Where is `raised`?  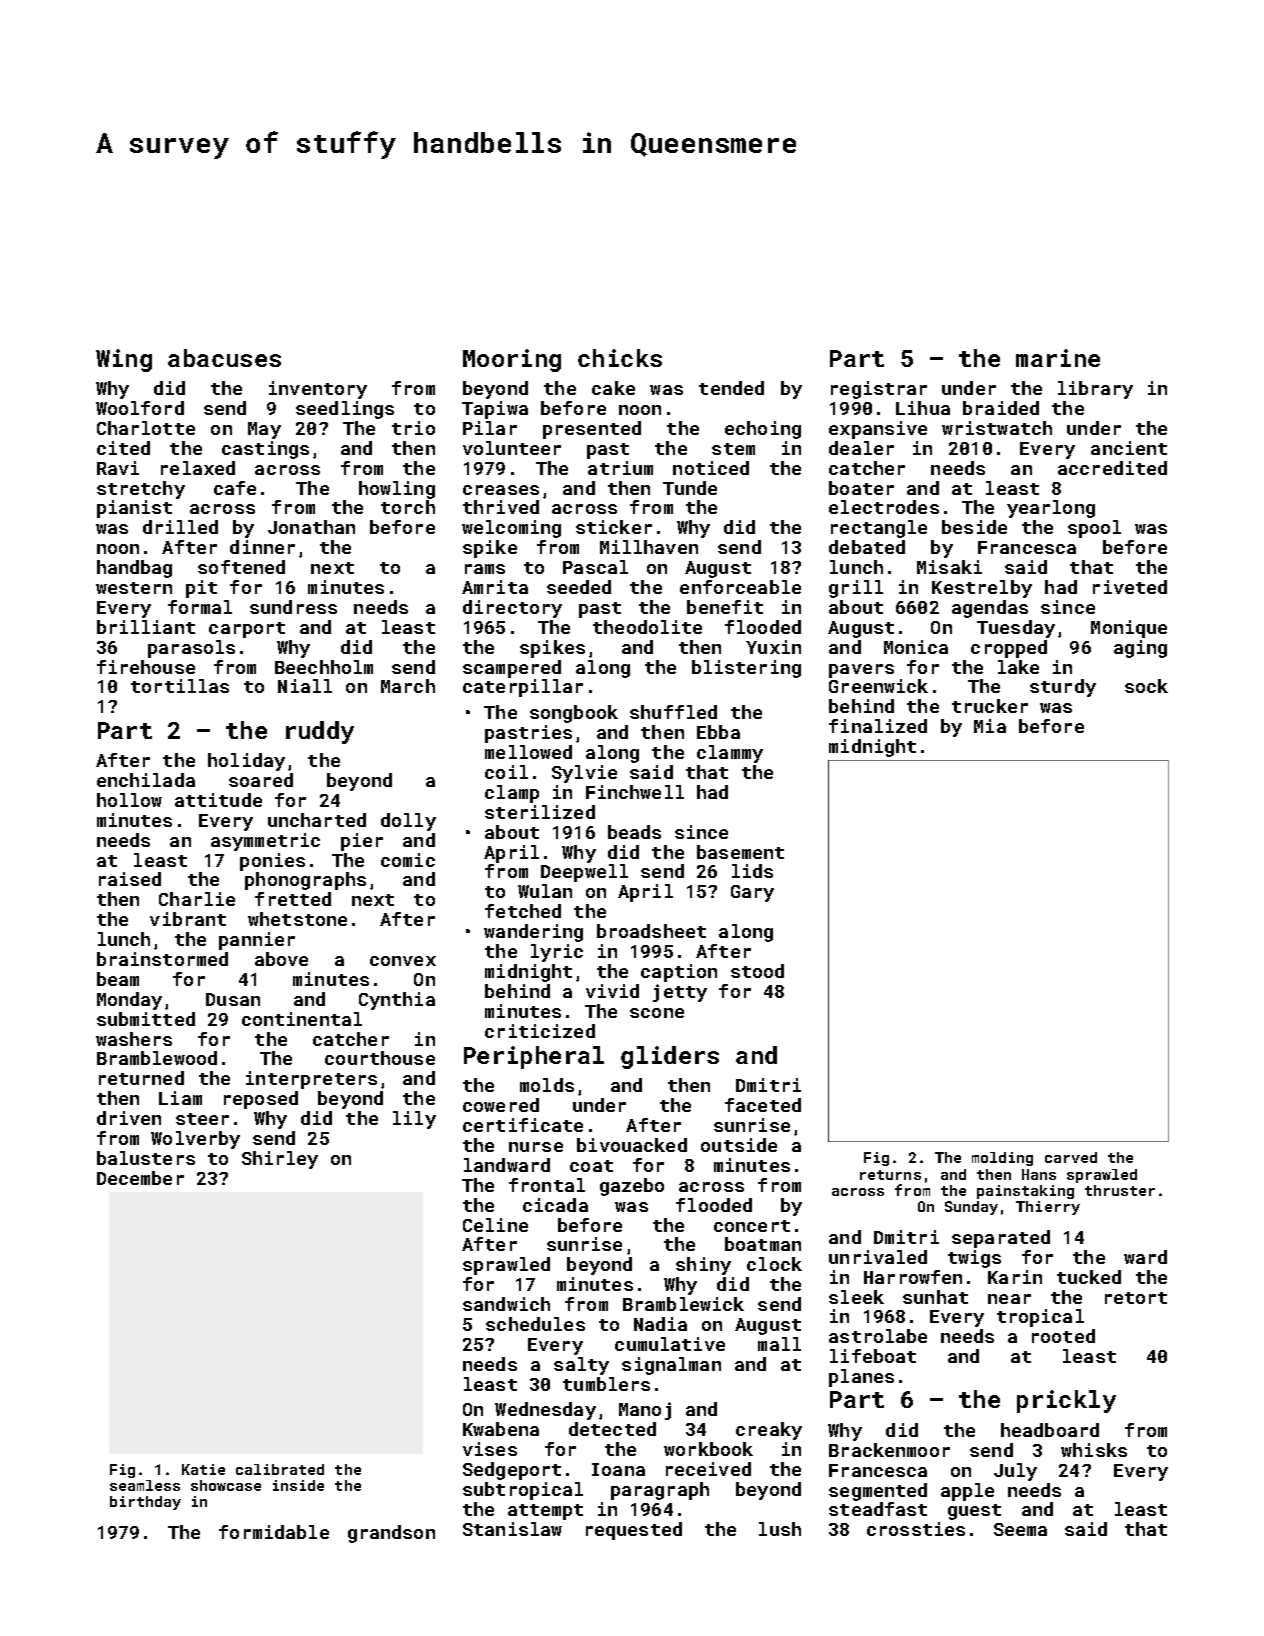 raised is located at coordinates (130, 879).
